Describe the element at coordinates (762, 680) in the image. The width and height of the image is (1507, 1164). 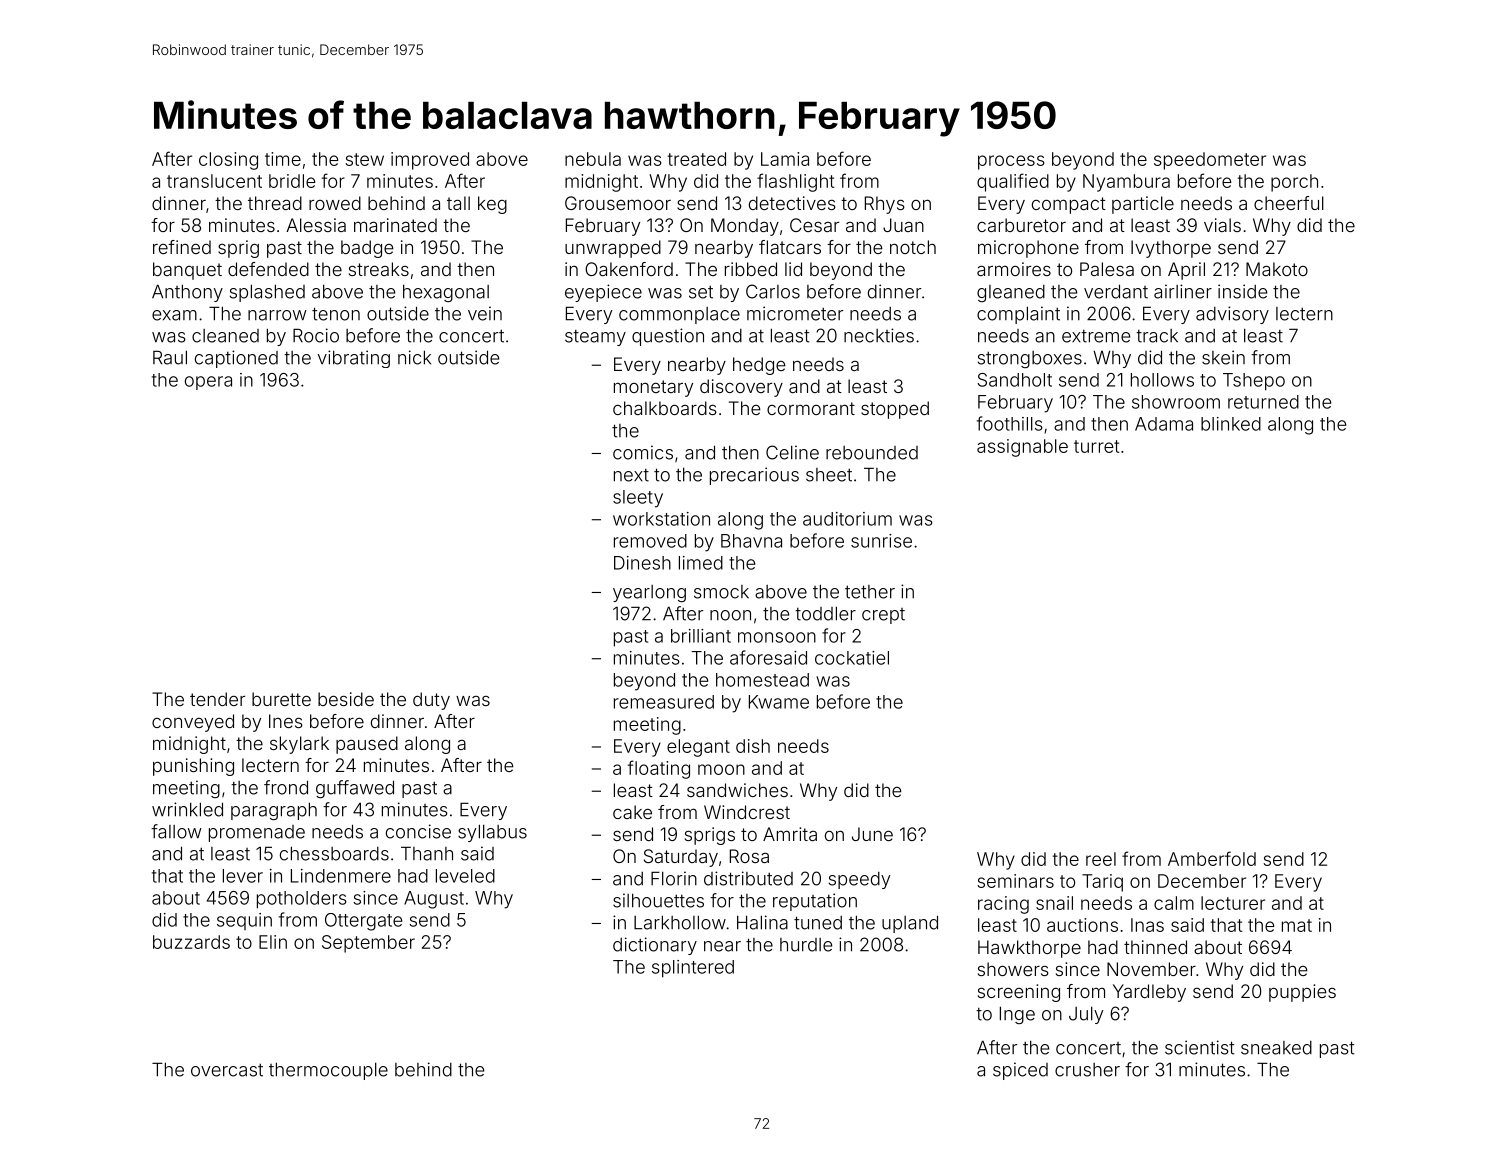
I see `homestead` at that location.
